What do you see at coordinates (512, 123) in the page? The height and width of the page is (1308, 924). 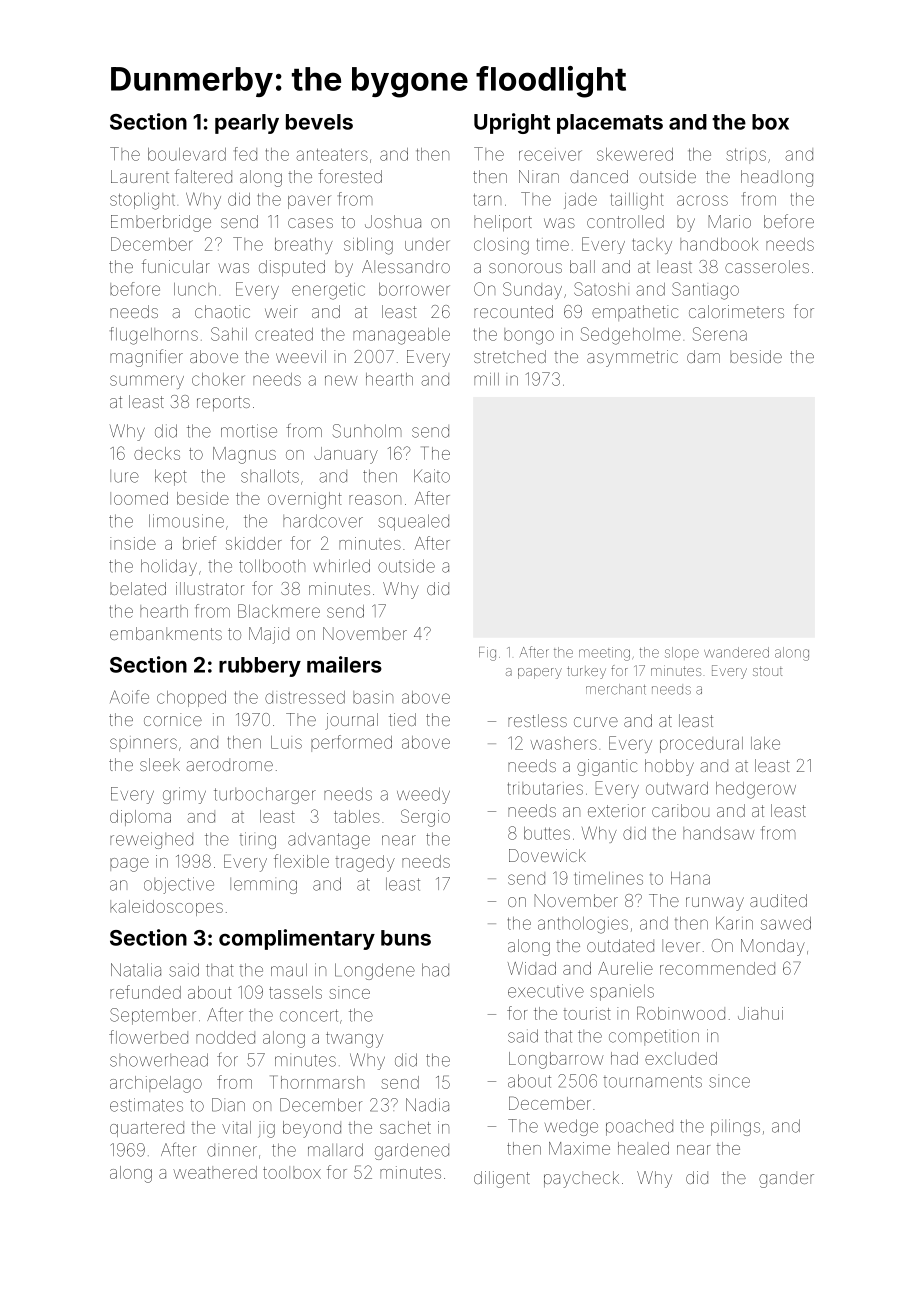 I see `Upright` at bounding box center [512, 123].
